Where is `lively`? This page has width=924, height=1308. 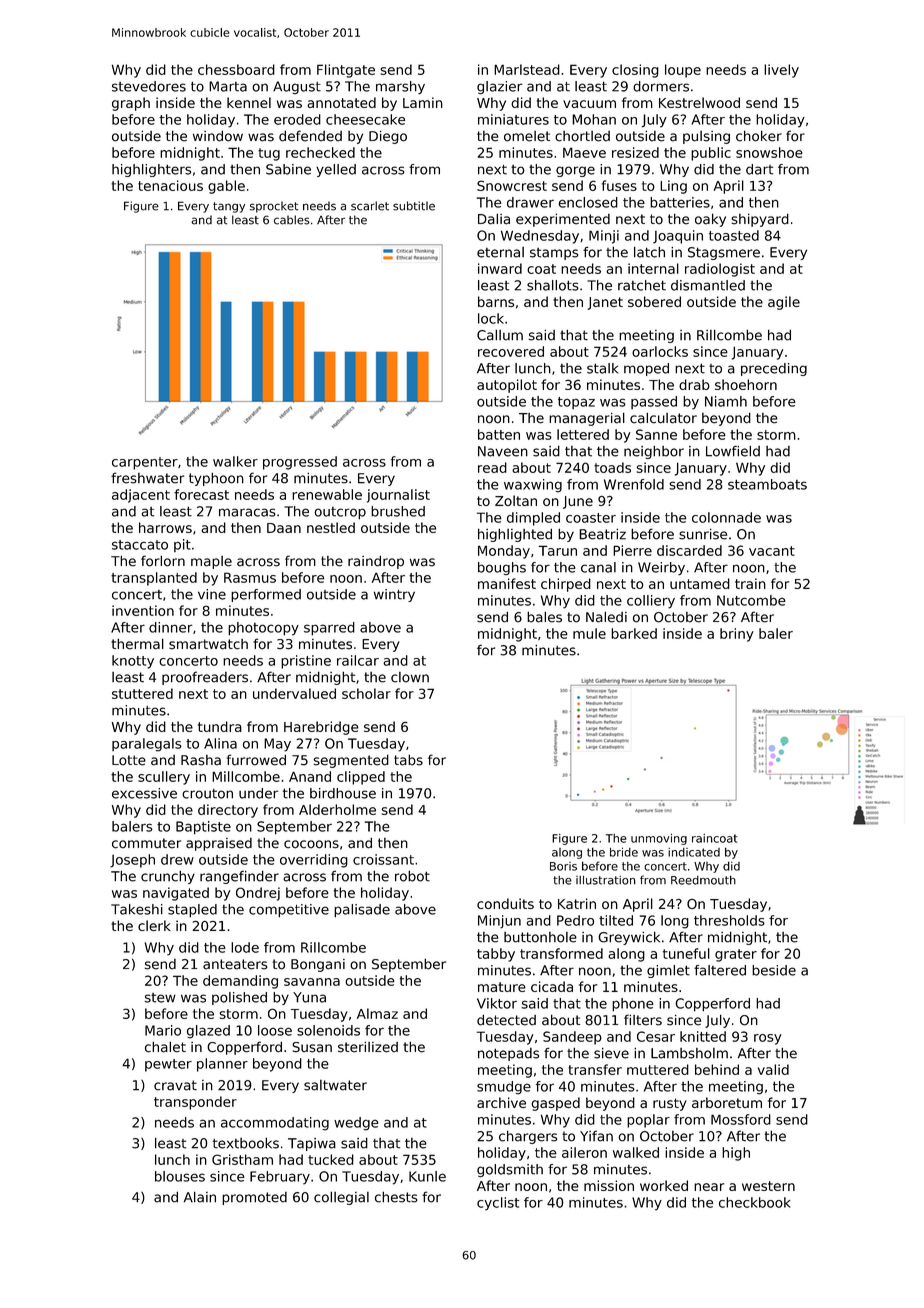
lively is located at coordinates (781, 71).
